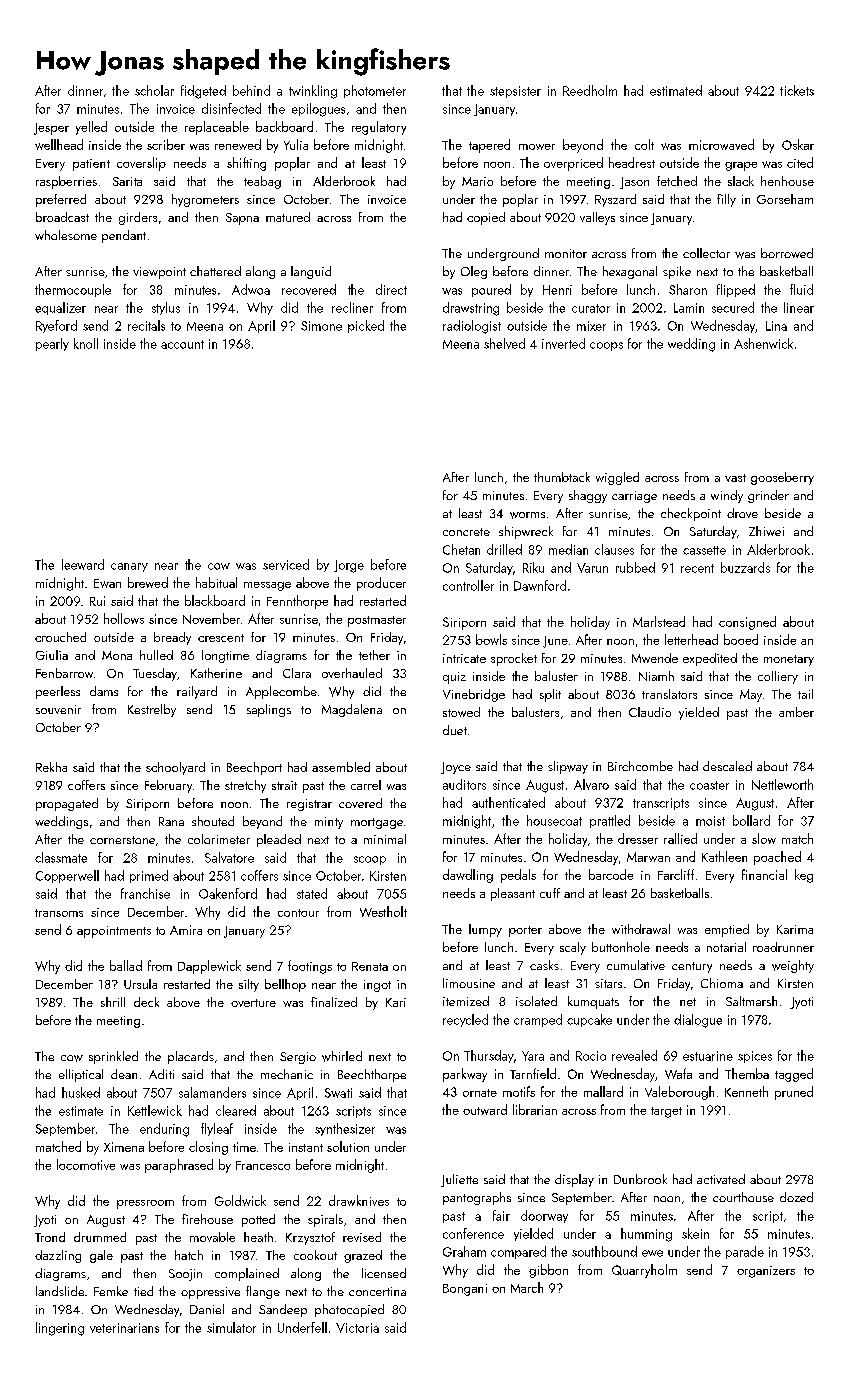 This page has height=1400, width=849. I want to click on photometer, so click(375, 91).
